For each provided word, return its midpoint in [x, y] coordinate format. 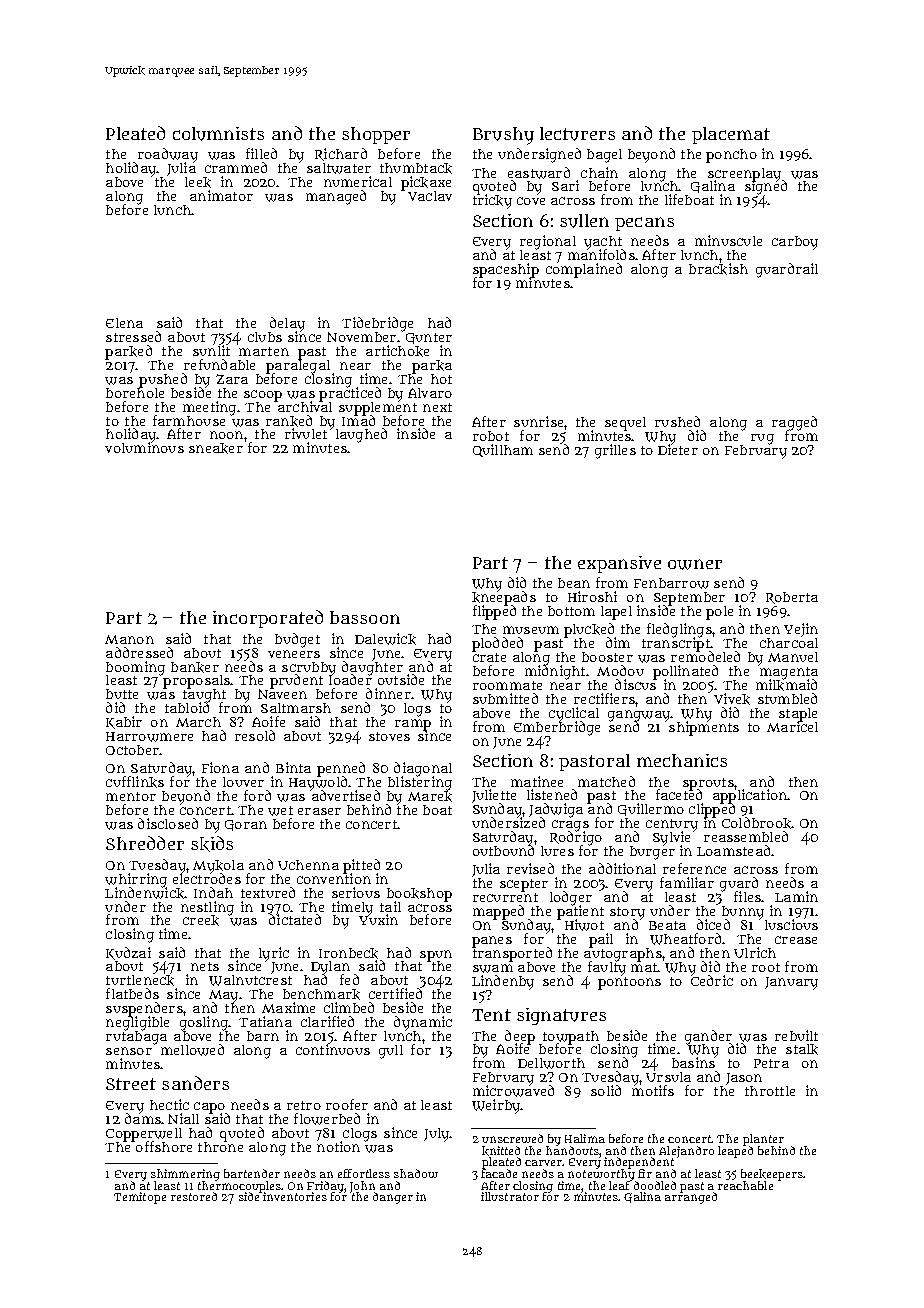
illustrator [510, 1196]
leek [198, 182]
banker [195, 667]
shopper [376, 135]
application [750, 797]
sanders [195, 1083]
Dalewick [385, 639]
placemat [731, 135]
